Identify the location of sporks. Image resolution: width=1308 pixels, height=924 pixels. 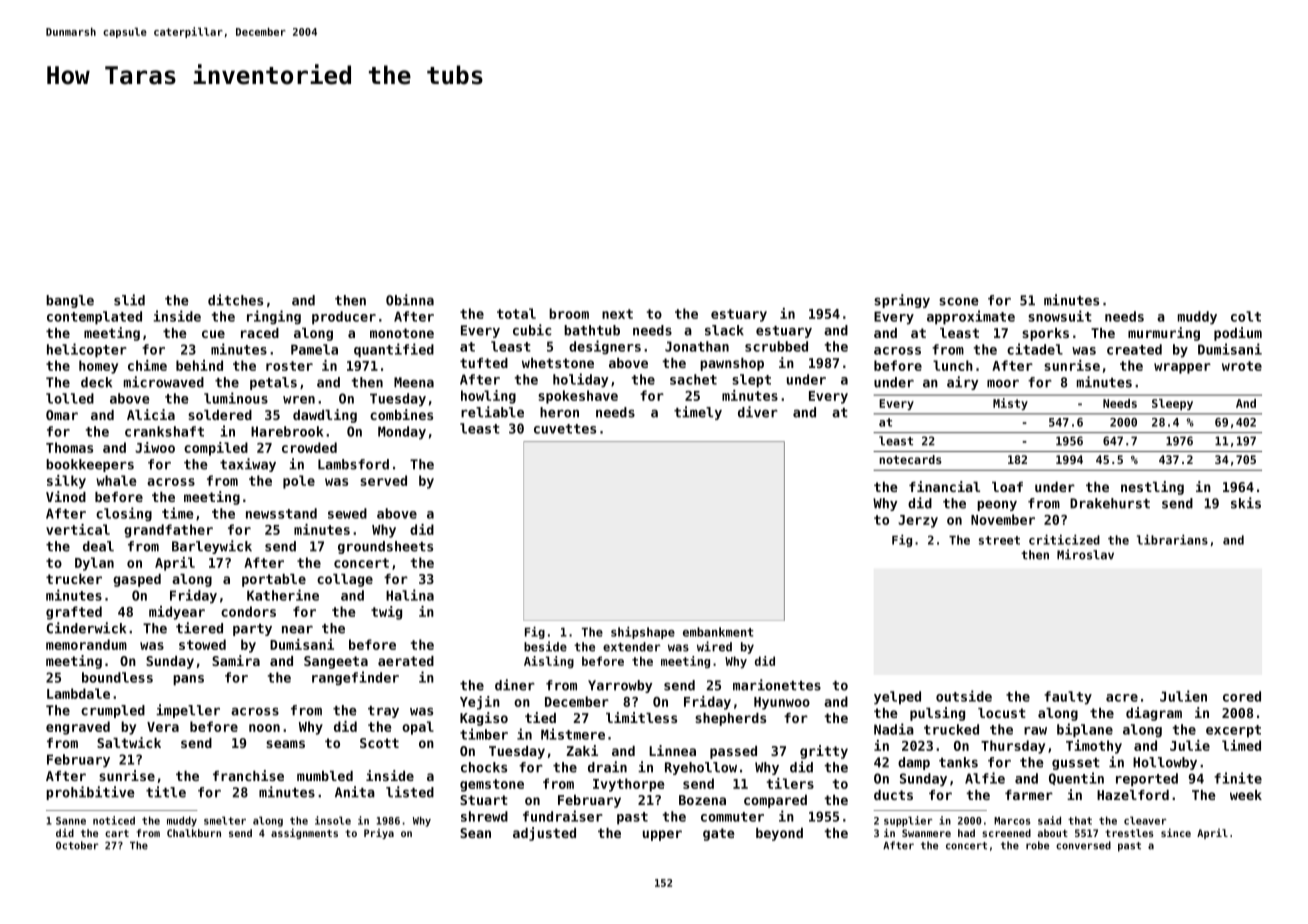
(1045, 334).
